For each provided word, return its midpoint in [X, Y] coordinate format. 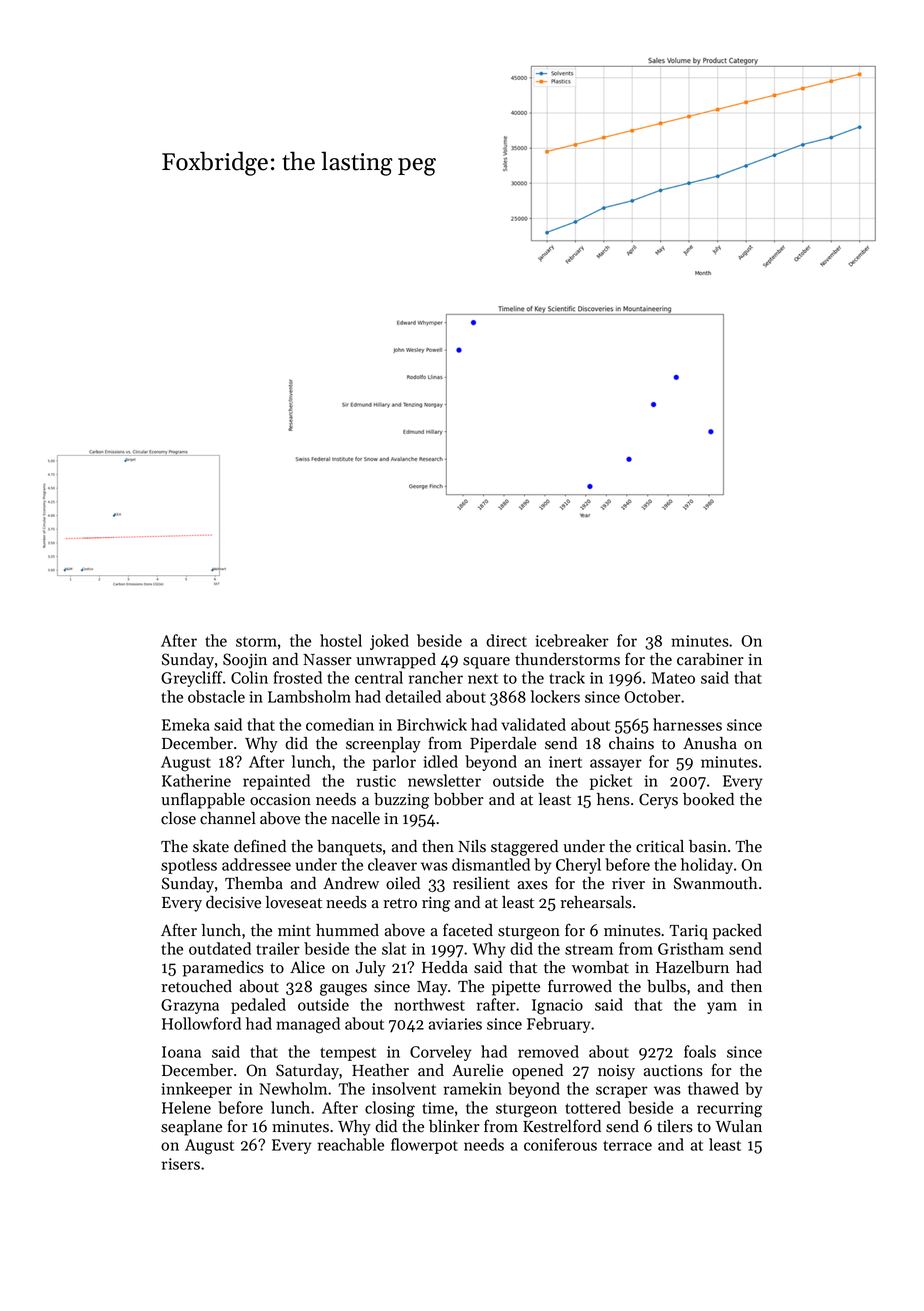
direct [506, 640]
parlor [394, 763]
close [178, 818]
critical [660, 846]
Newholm [293, 1088]
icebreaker [572, 640]
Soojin [245, 661]
